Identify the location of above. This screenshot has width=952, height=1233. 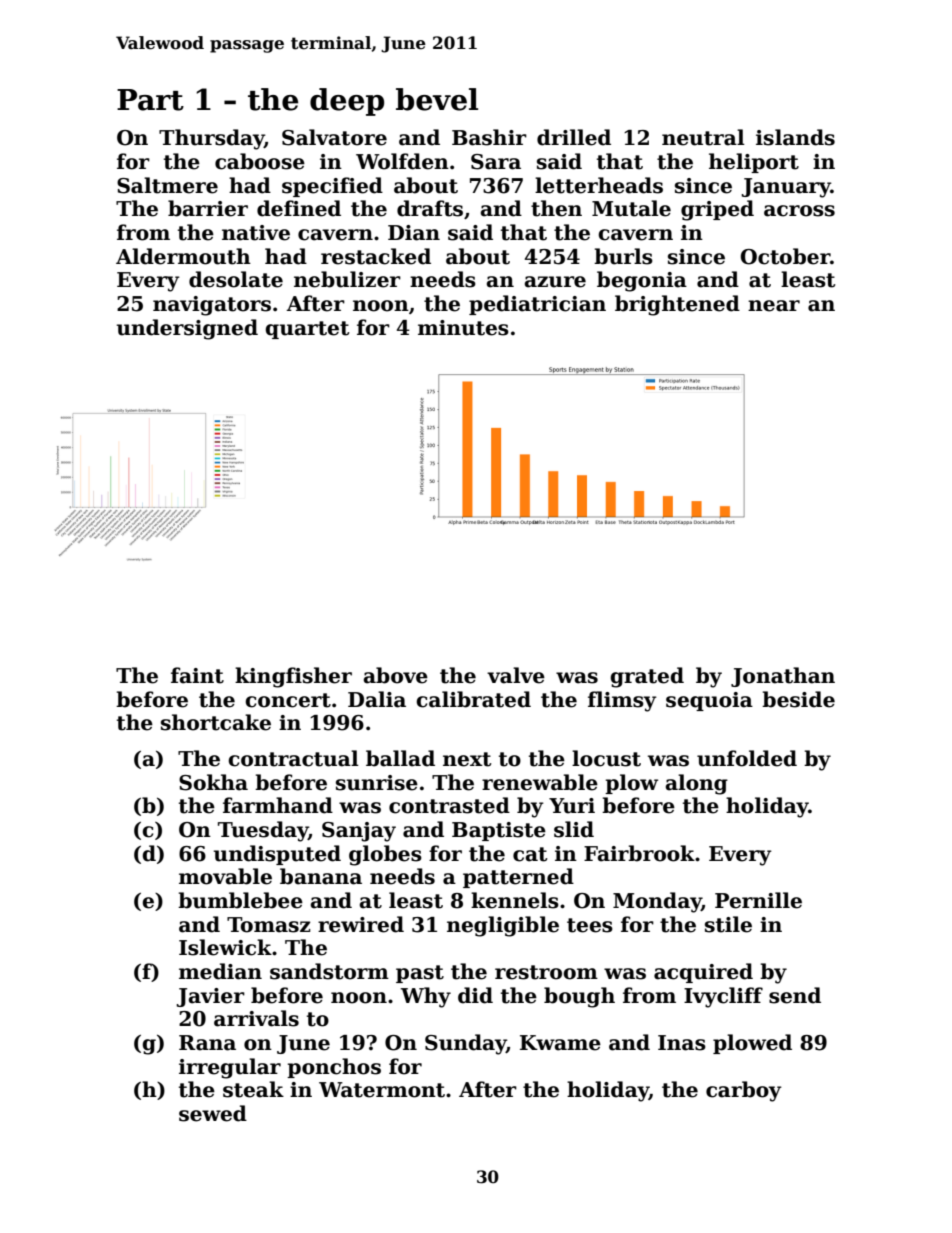
(396, 675).
